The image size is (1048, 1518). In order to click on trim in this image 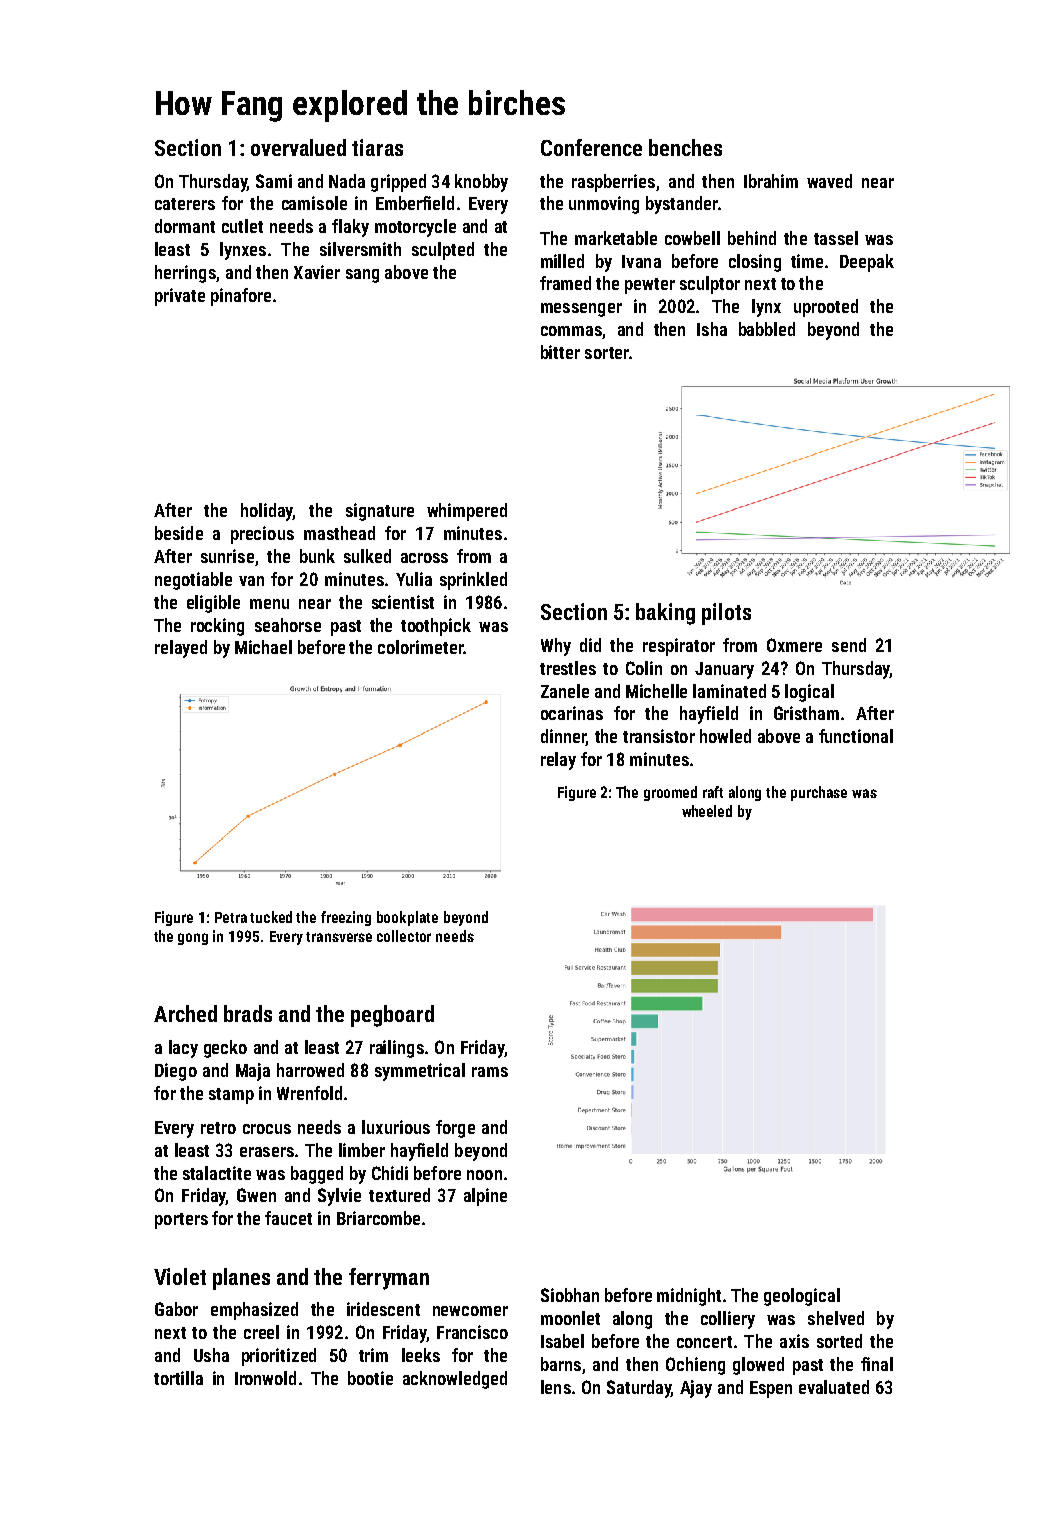, I will do `click(373, 1355)`.
